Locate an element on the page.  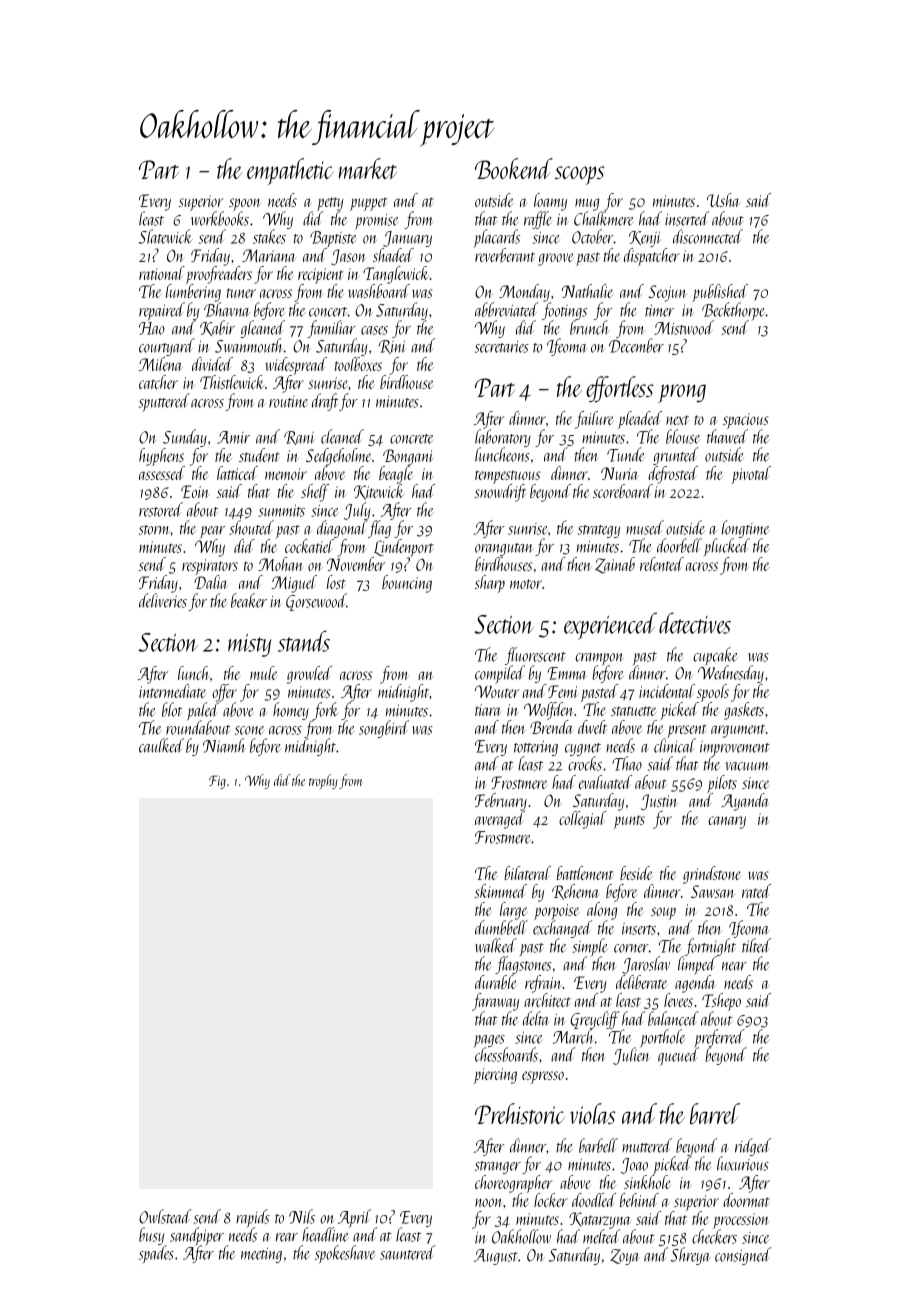
August is located at coordinates (496, 1257).
